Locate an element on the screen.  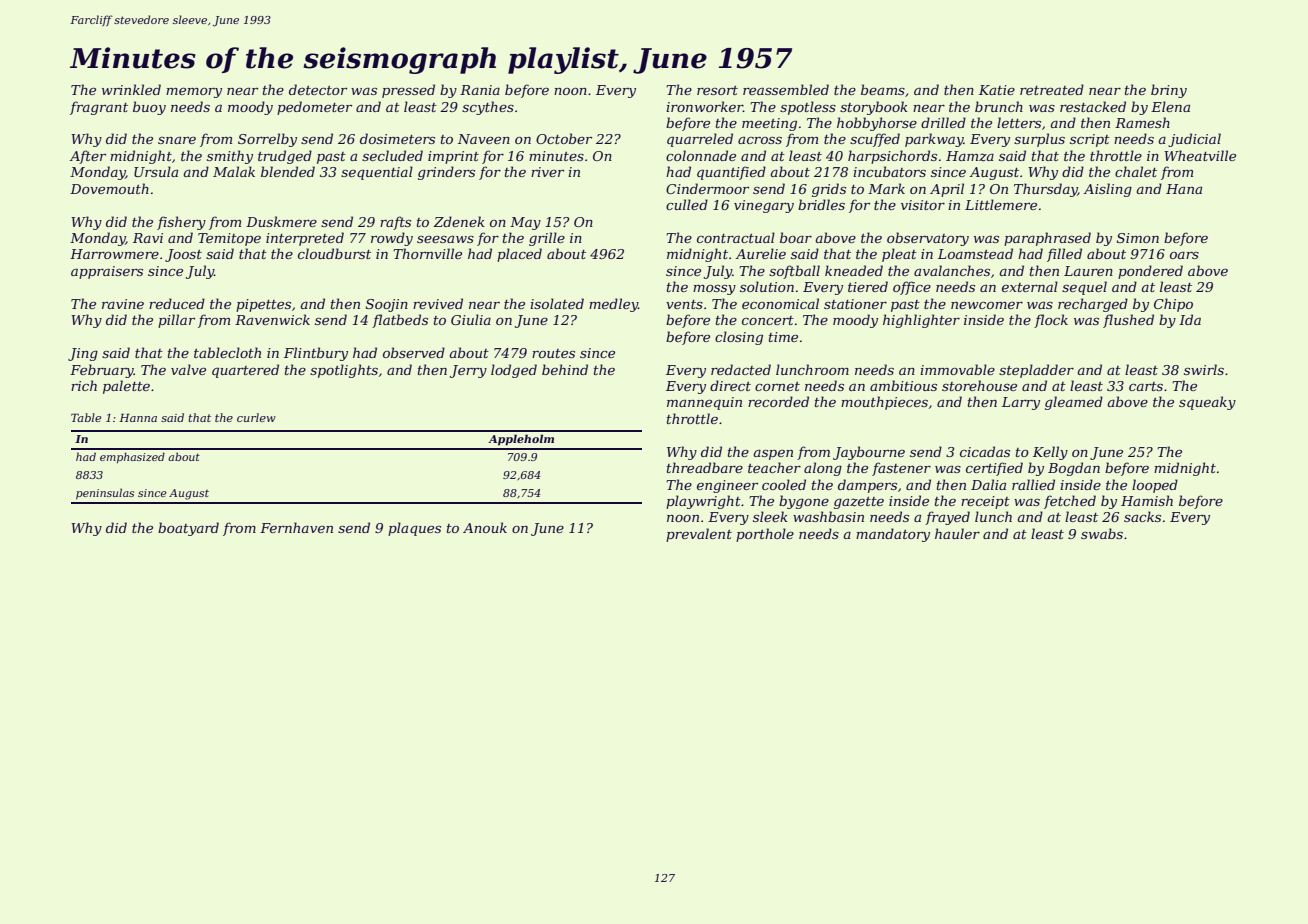
along is located at coordinates (823, 469).
